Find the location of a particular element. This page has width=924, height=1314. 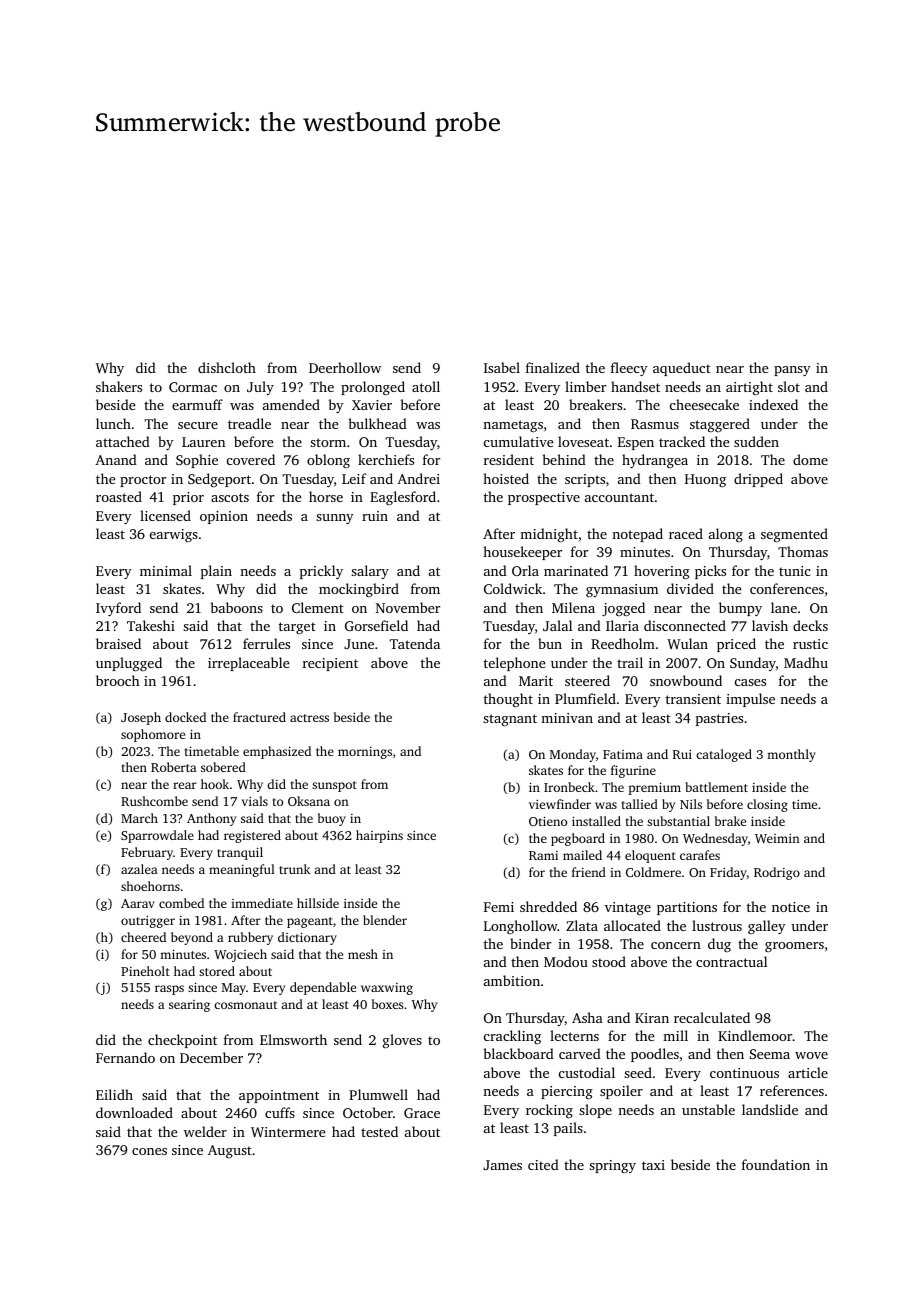

December is located at coordinates (211, 1057).
